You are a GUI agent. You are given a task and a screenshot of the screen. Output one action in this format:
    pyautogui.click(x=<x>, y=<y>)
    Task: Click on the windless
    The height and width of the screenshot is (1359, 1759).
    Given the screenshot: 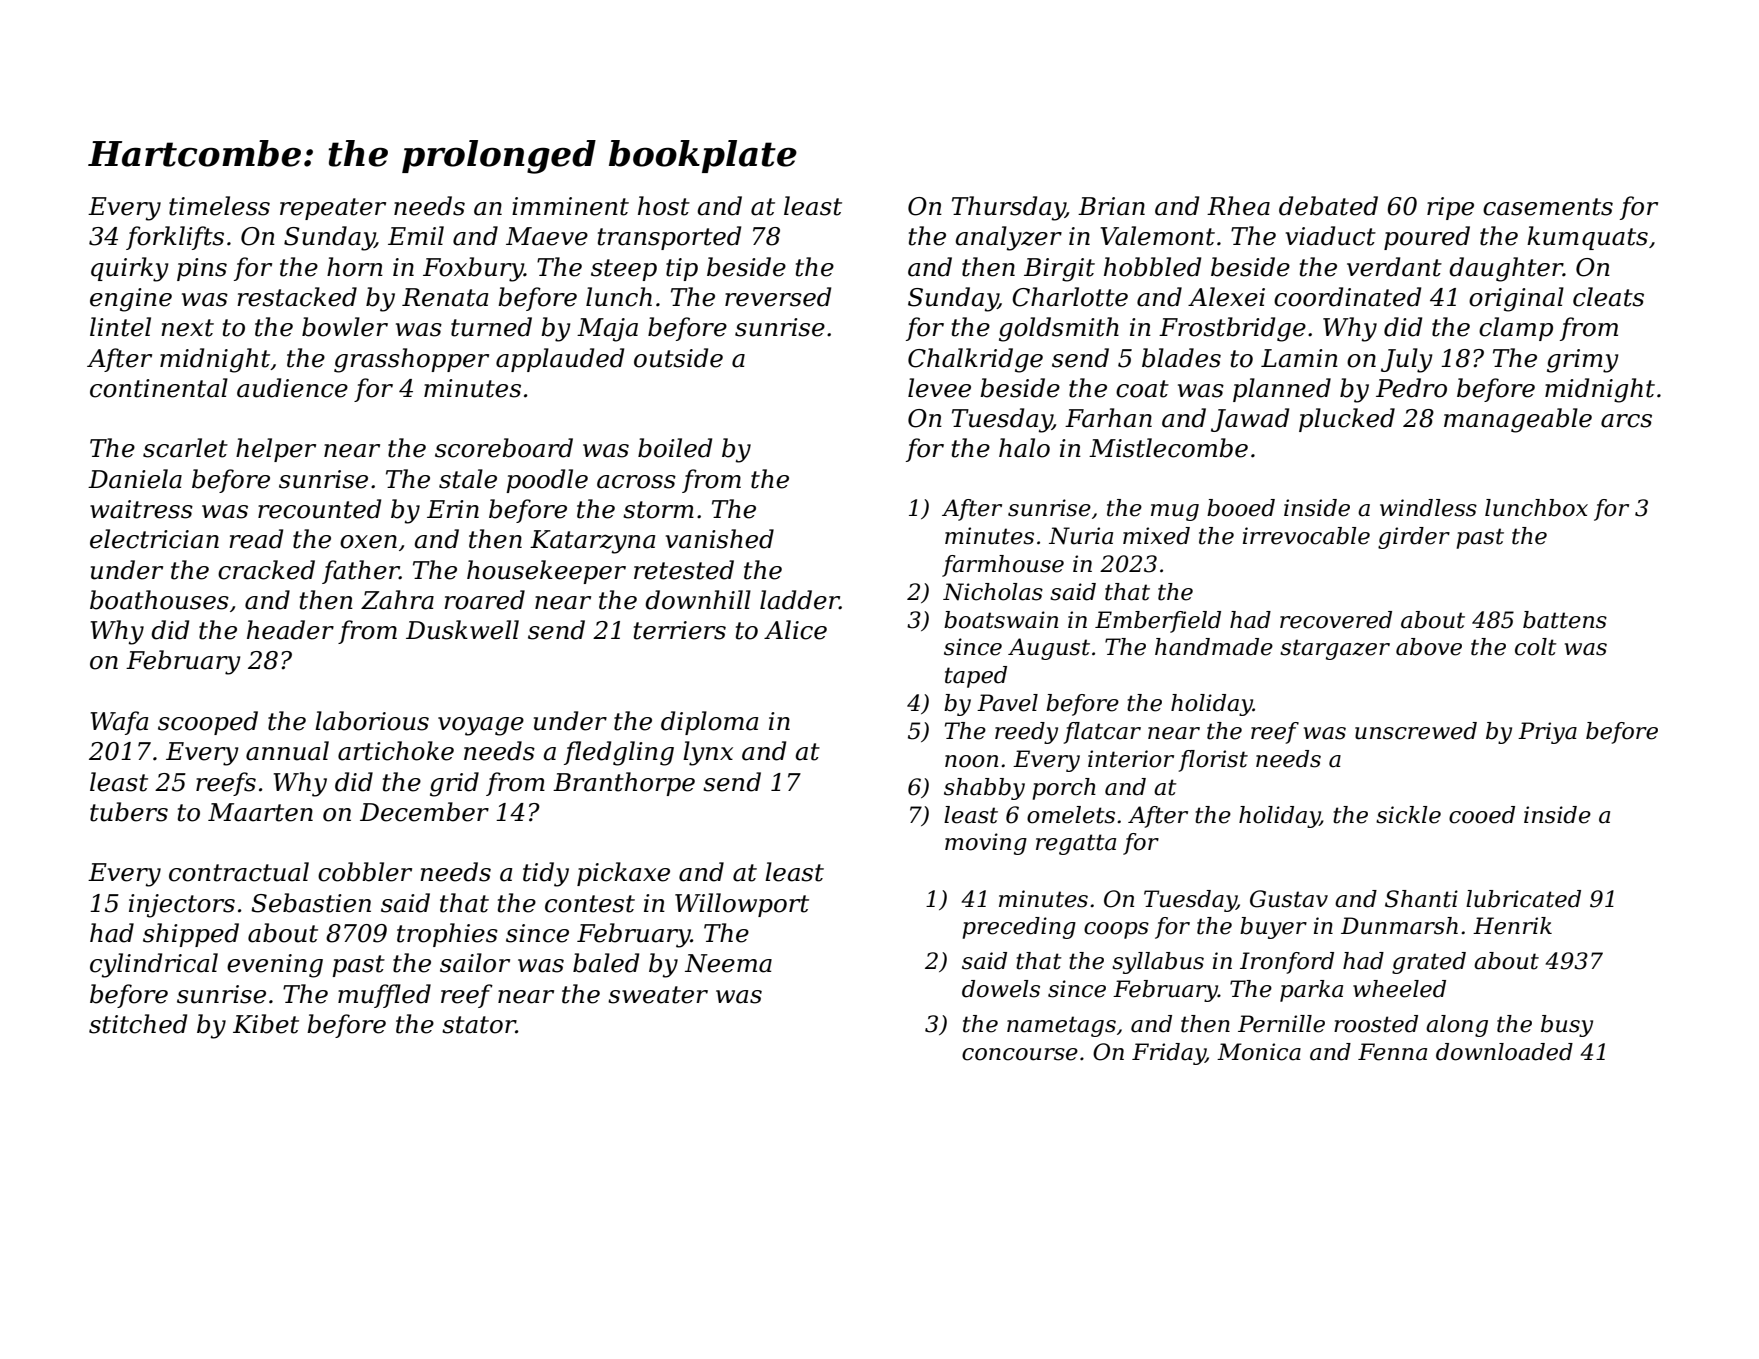 What is the action you would take?
    pyautogui.click(x=1428, y=508)
